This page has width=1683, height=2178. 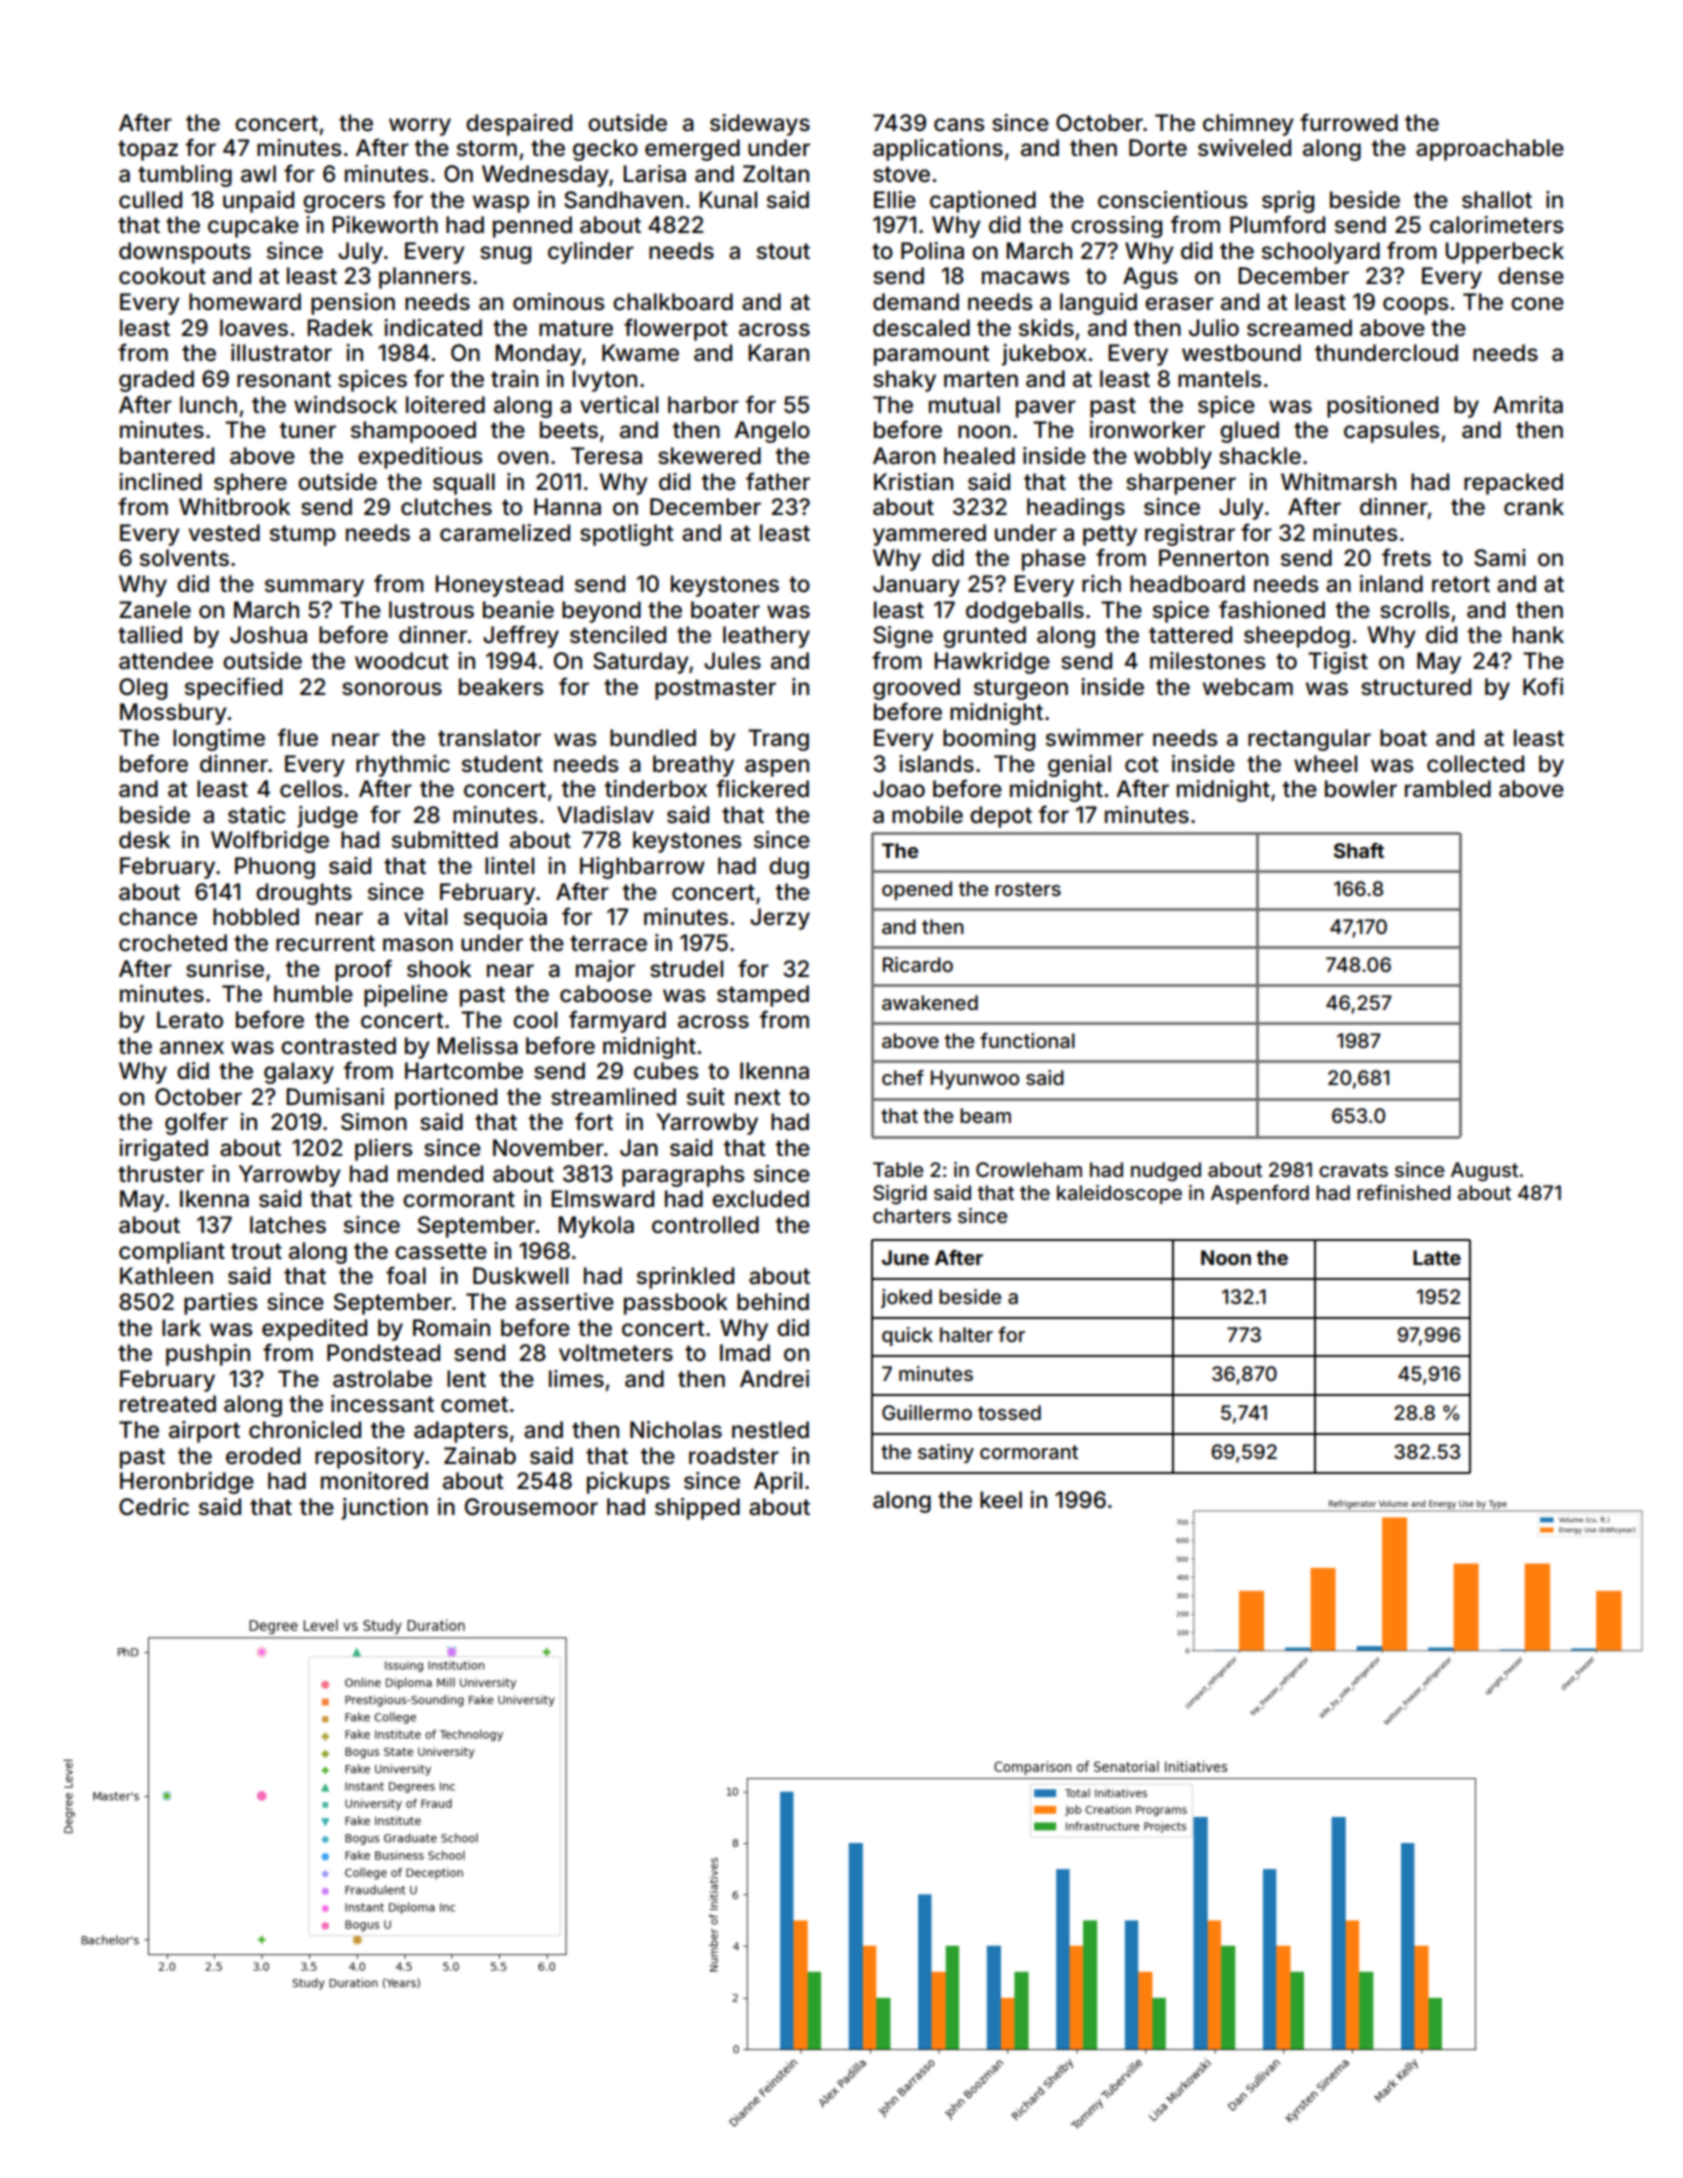 What do you see at coordinates (1528, 405) in the page?
I see `Amrita` at bounding box center [1528, 405].
